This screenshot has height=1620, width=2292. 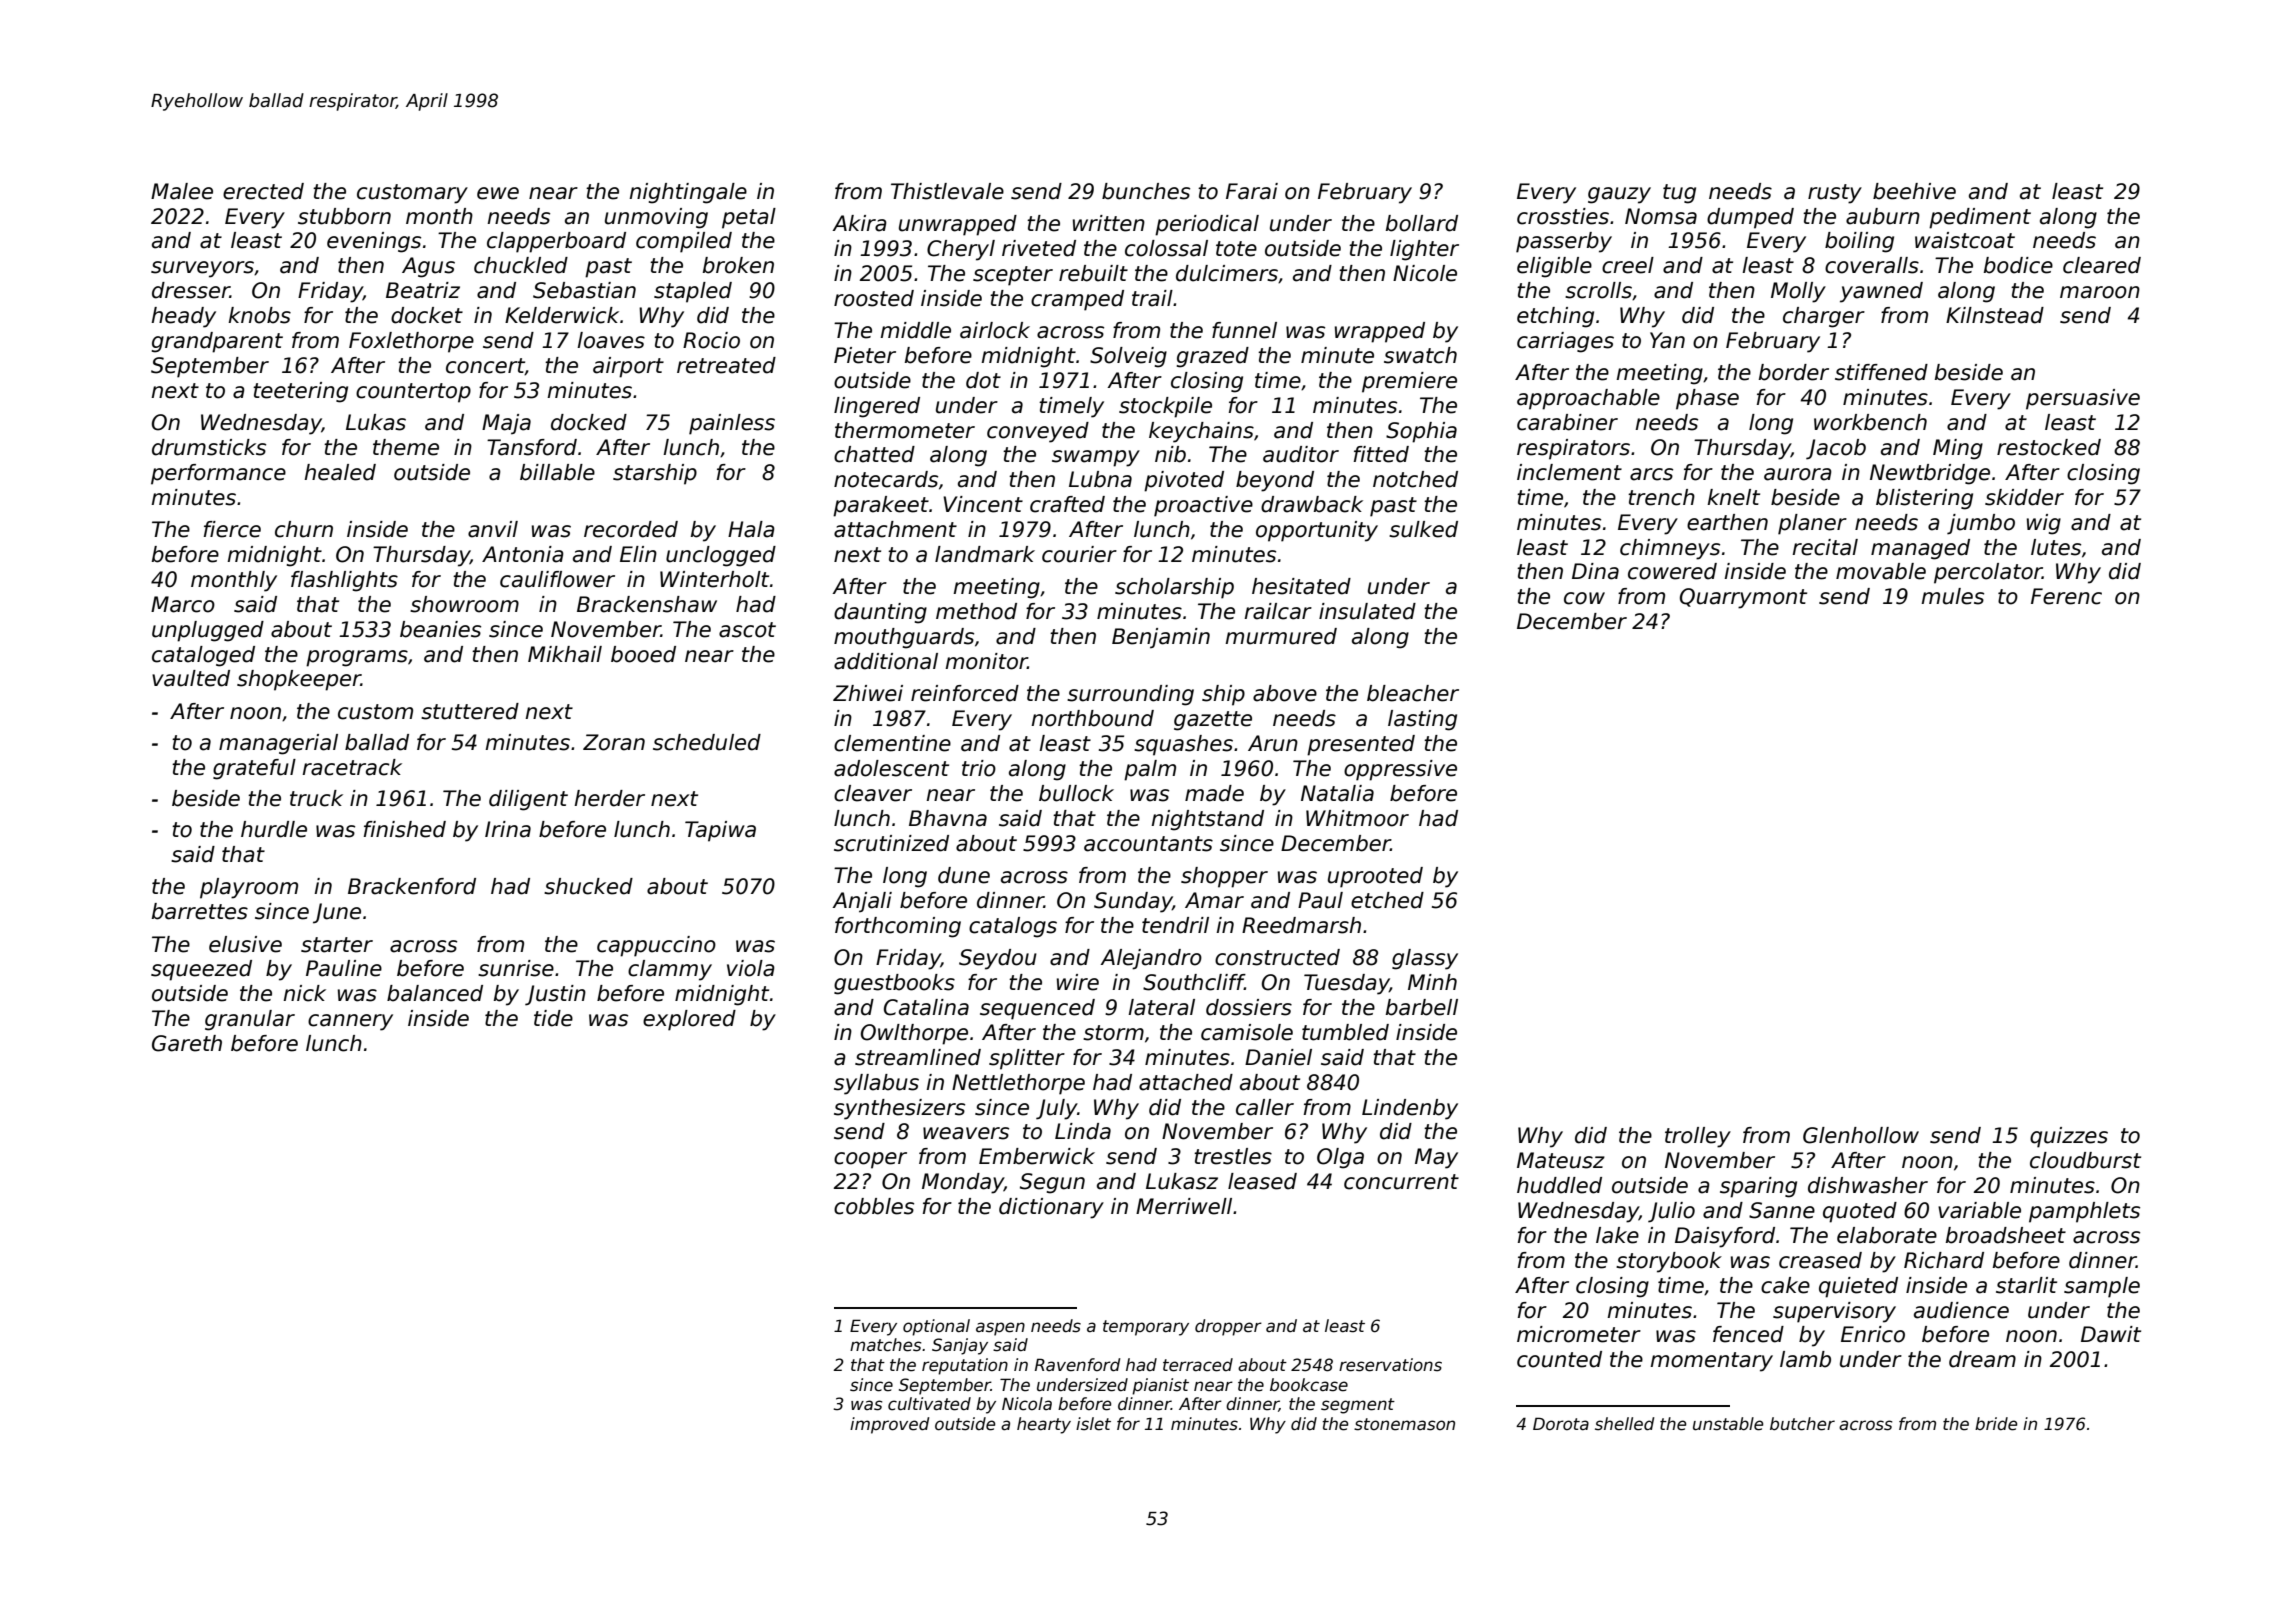 What do you see at coordinates (1432, 982) in the screenshot?
I see `Minh` at bounding box center [1432, 982].
